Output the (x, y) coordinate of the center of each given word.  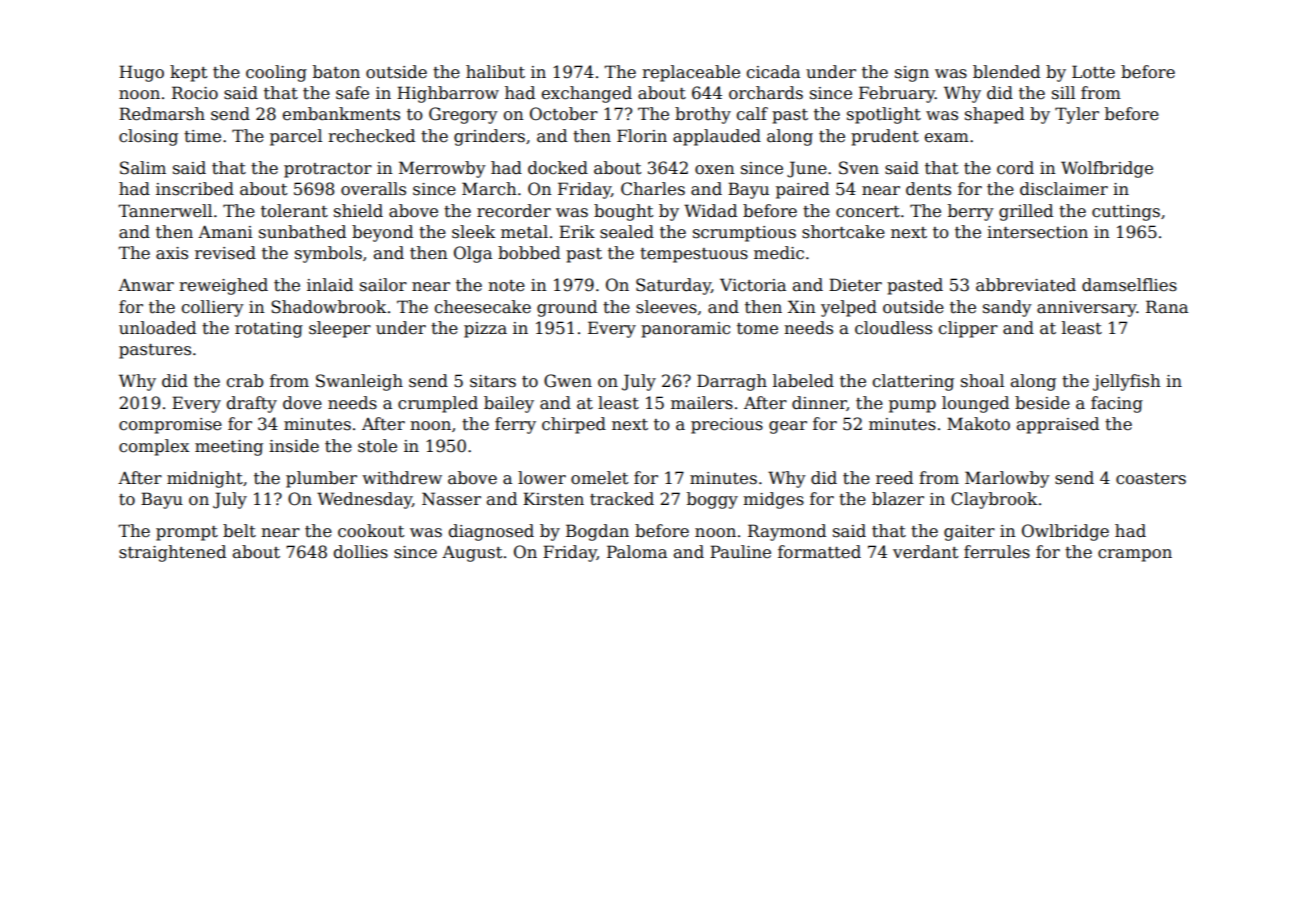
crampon (1135, 555)
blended (1006, 72)
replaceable (691, 73)
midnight (205, 479)
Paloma (637, 552)
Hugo (141, 73)
